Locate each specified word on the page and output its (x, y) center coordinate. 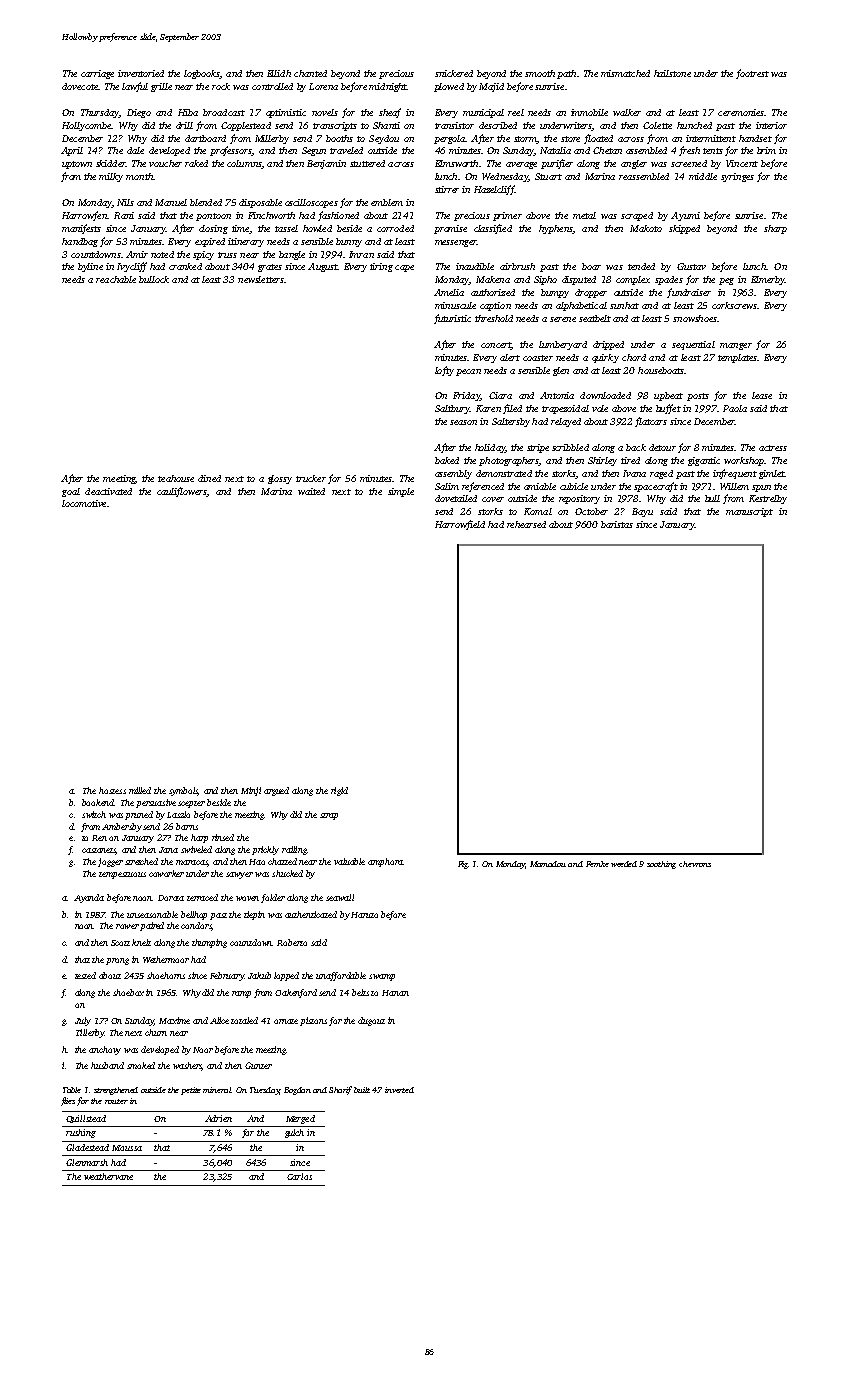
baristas (617, 524)
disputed (579, 280)
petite (191, 1091)
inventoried (141, 73)
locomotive (84, 503)
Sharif (340, 1090)
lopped (286, 976)
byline (90, 267)
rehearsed (526, 524)
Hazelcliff (494, 190)
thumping (209, 943)
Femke (597, 864)
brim (766, 150)
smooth (540, 73)
